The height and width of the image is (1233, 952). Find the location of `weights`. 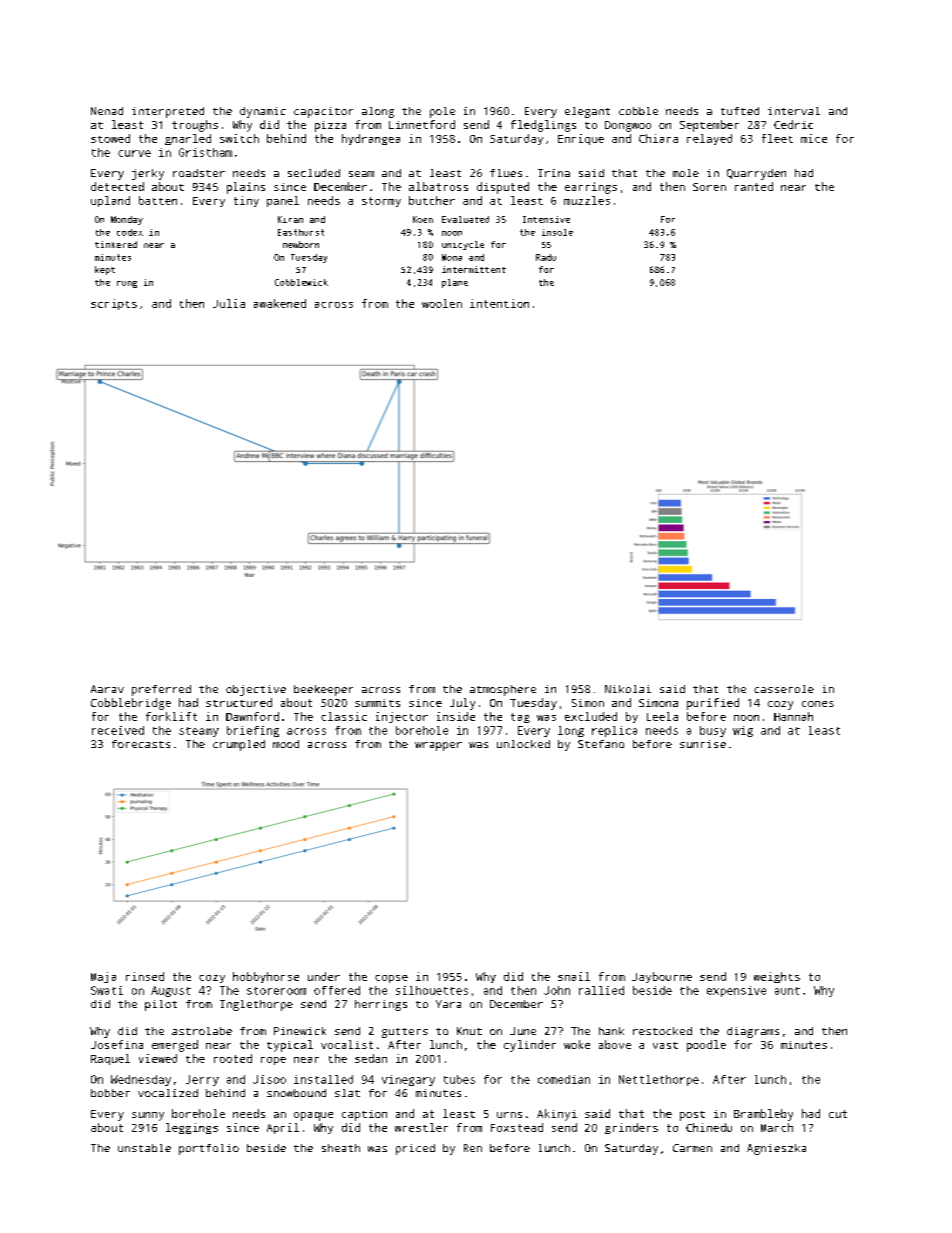

weights is located at coordinates (777, 977).
